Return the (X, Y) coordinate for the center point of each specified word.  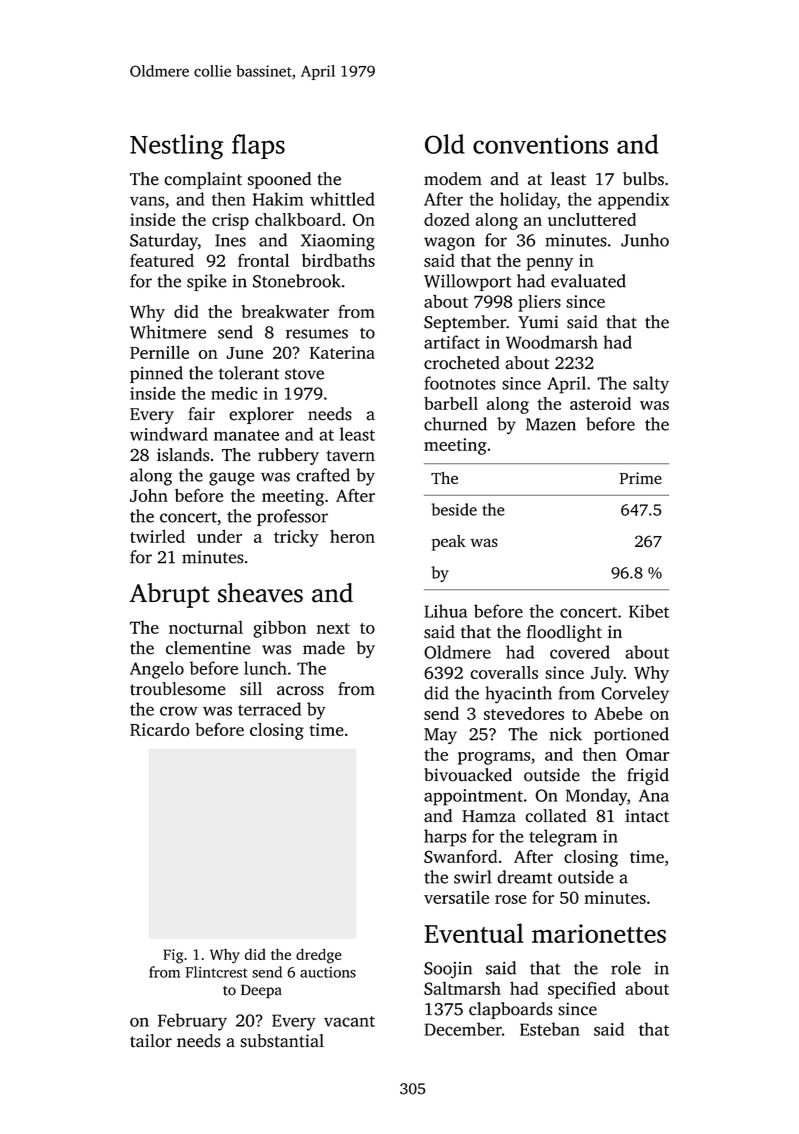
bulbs (643, 179)
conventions (540, 144)
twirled (157, 536)
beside (454, 509)
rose (511, 899)
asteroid (600, 403)
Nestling (176, 147)
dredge (318, 956)
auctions (328, 972)
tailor (151, 1041)
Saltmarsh (462, 988)
